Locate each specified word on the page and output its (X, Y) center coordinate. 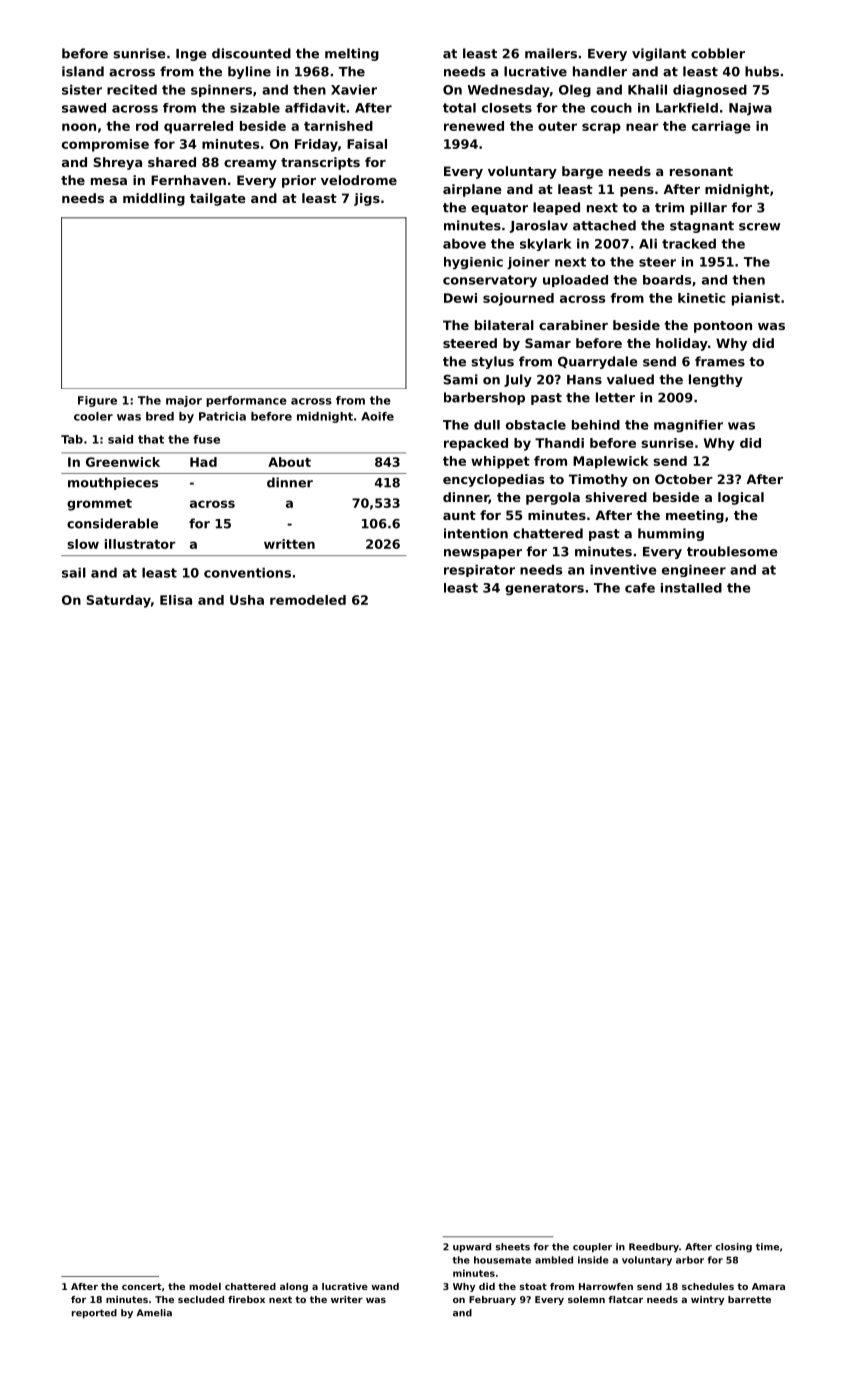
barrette (749, 1299)
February (492, 1300)
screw (759, 227)
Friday (316, 145)
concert (142, 1286)
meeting (695, 516)
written (289, 544)
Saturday (118, 601)
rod (147, 126)
